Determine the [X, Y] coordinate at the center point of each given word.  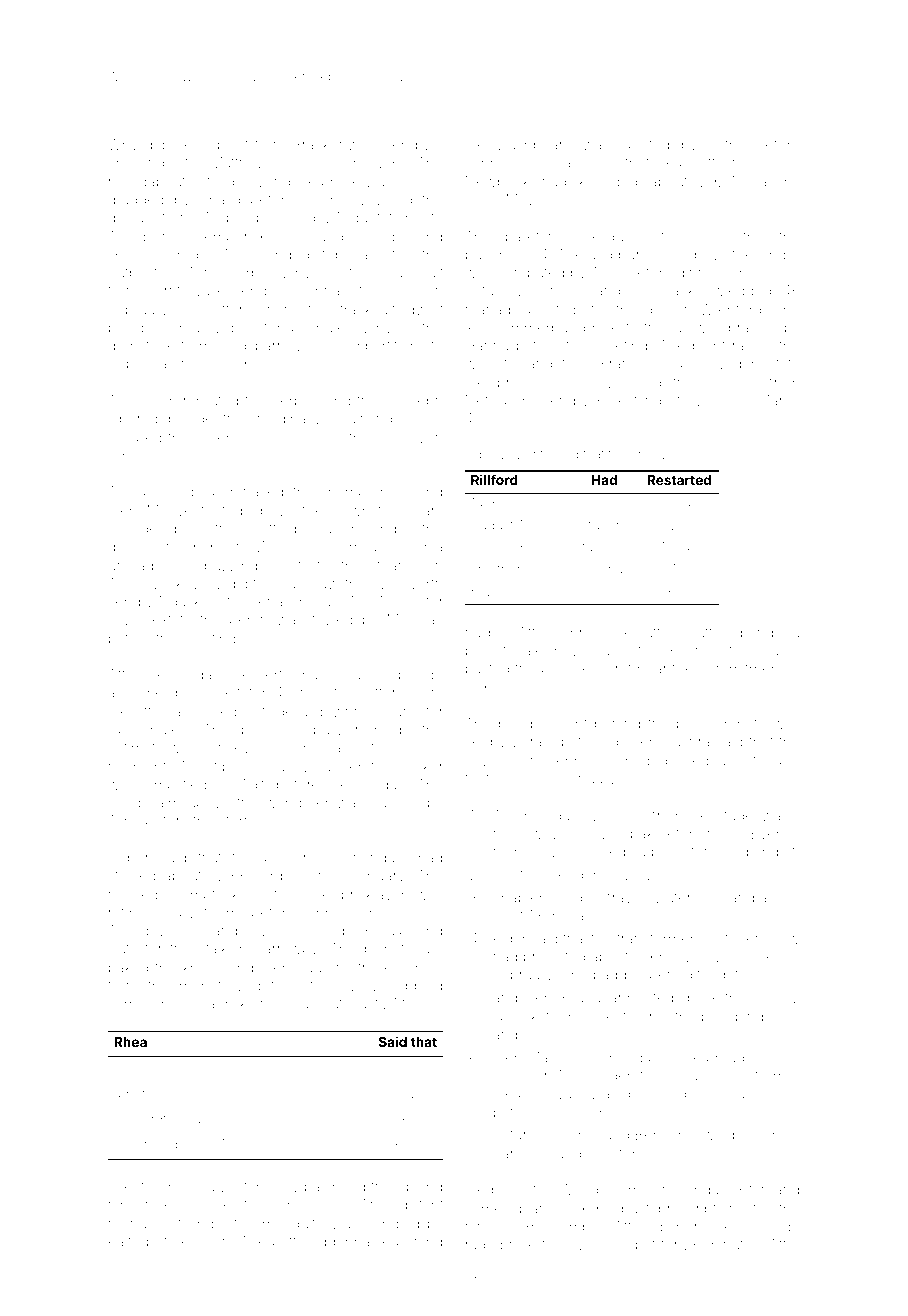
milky [237, 1005]
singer [779, 256]
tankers [604, 547]
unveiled [497, 547]
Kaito [124, 1241]
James [487, 1208]
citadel [735, 815]
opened [666, 976]
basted [487, 668]
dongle [131, 548]
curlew [291, 766]
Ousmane [555, 162]
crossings [140, 164]
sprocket [521, 1018]
